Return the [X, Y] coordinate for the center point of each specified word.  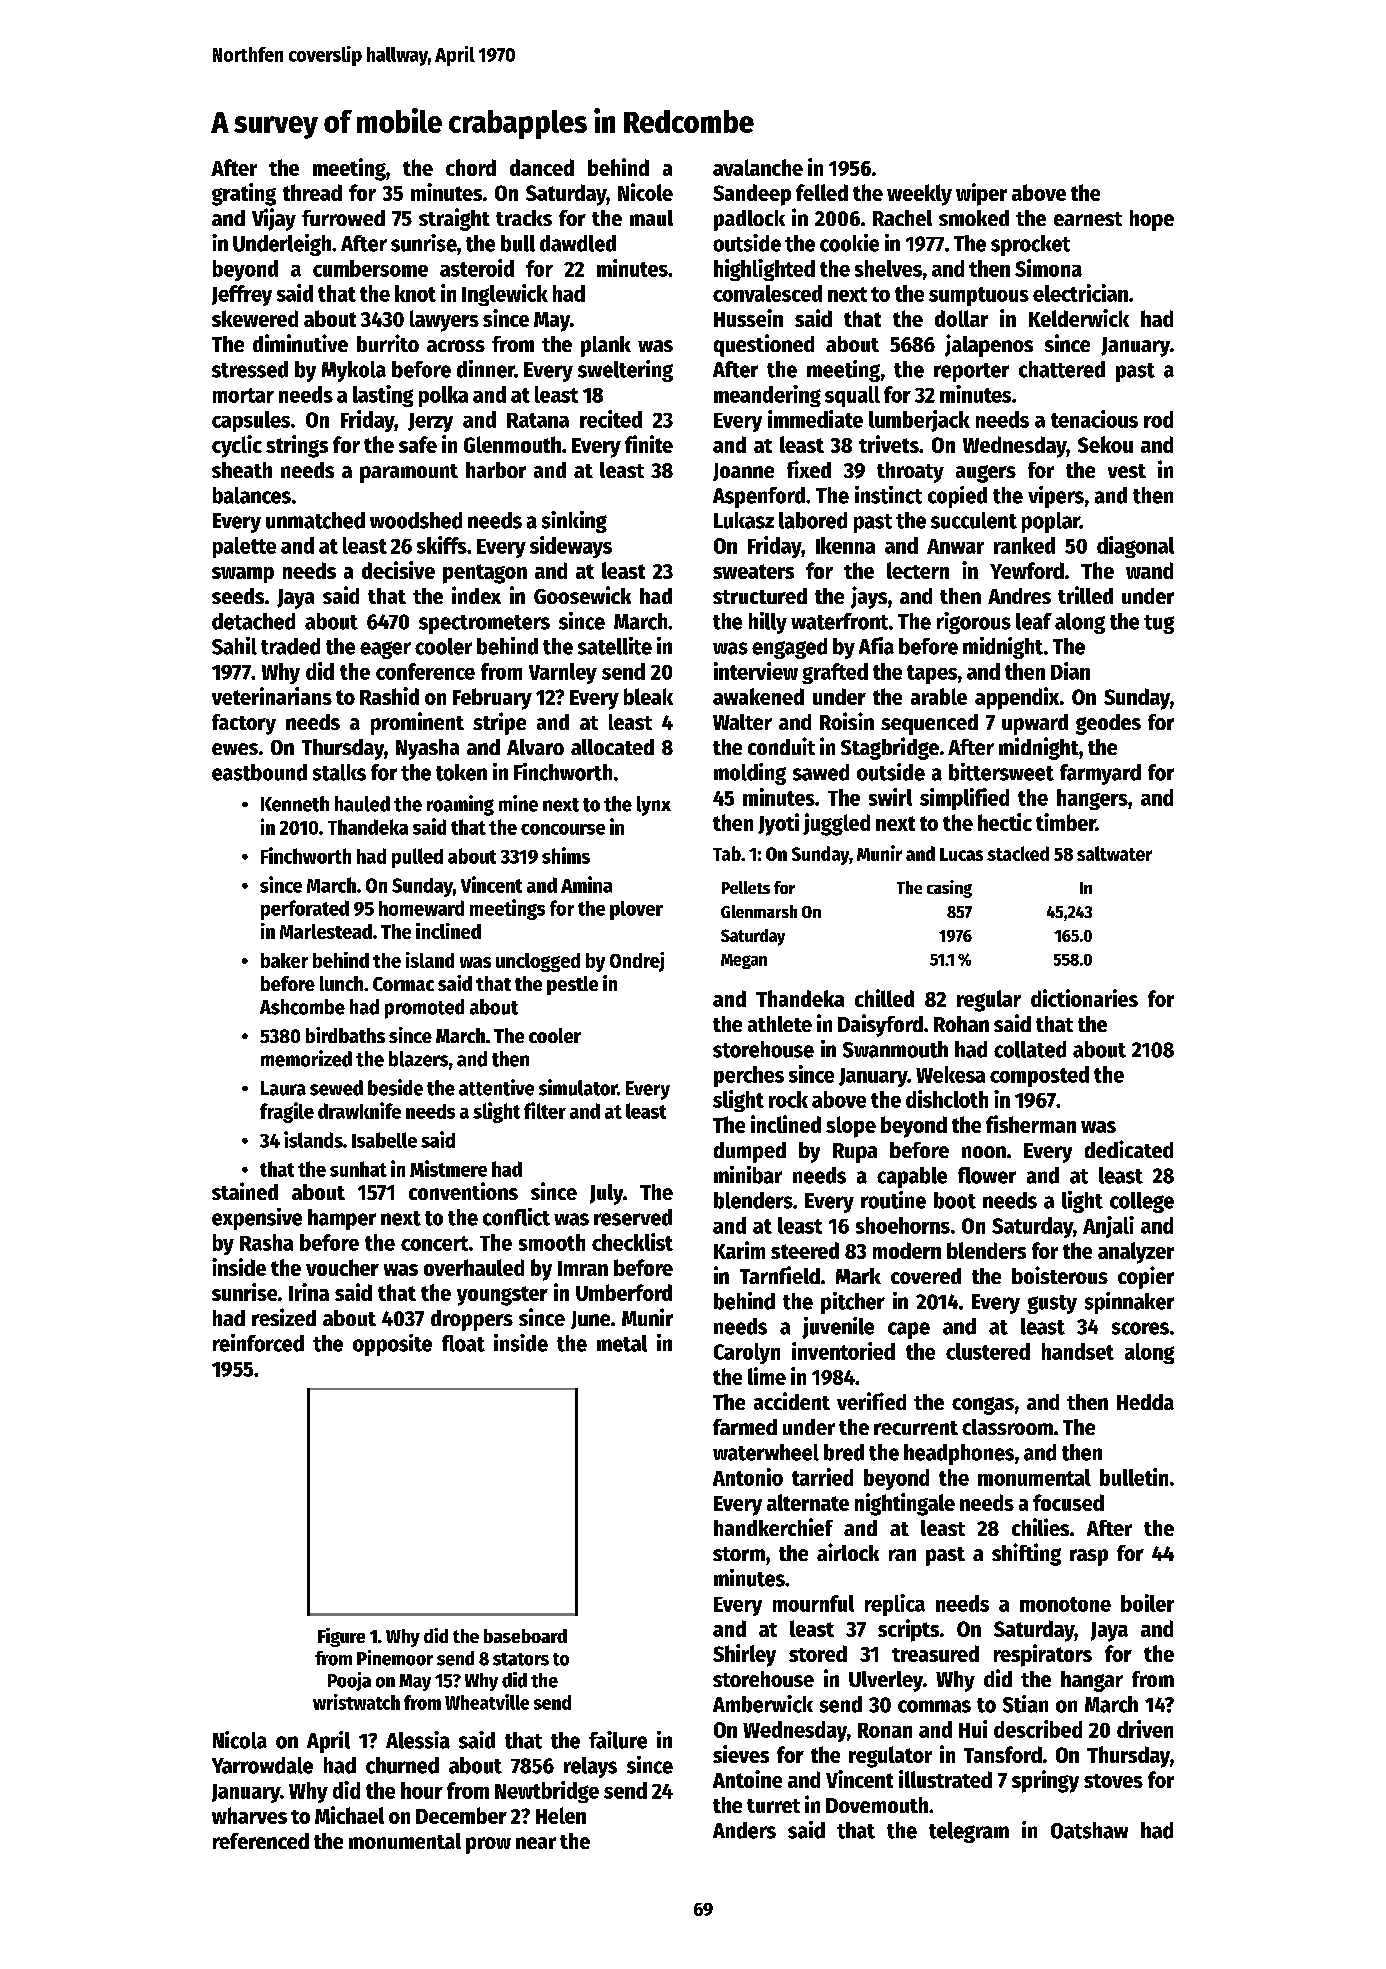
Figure [341, 1637]
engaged [789, 648]
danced [542, 167]
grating [244, 194]
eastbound [259, 772]
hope [1152, 220]
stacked [1018, 853]
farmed [745, 1427]
